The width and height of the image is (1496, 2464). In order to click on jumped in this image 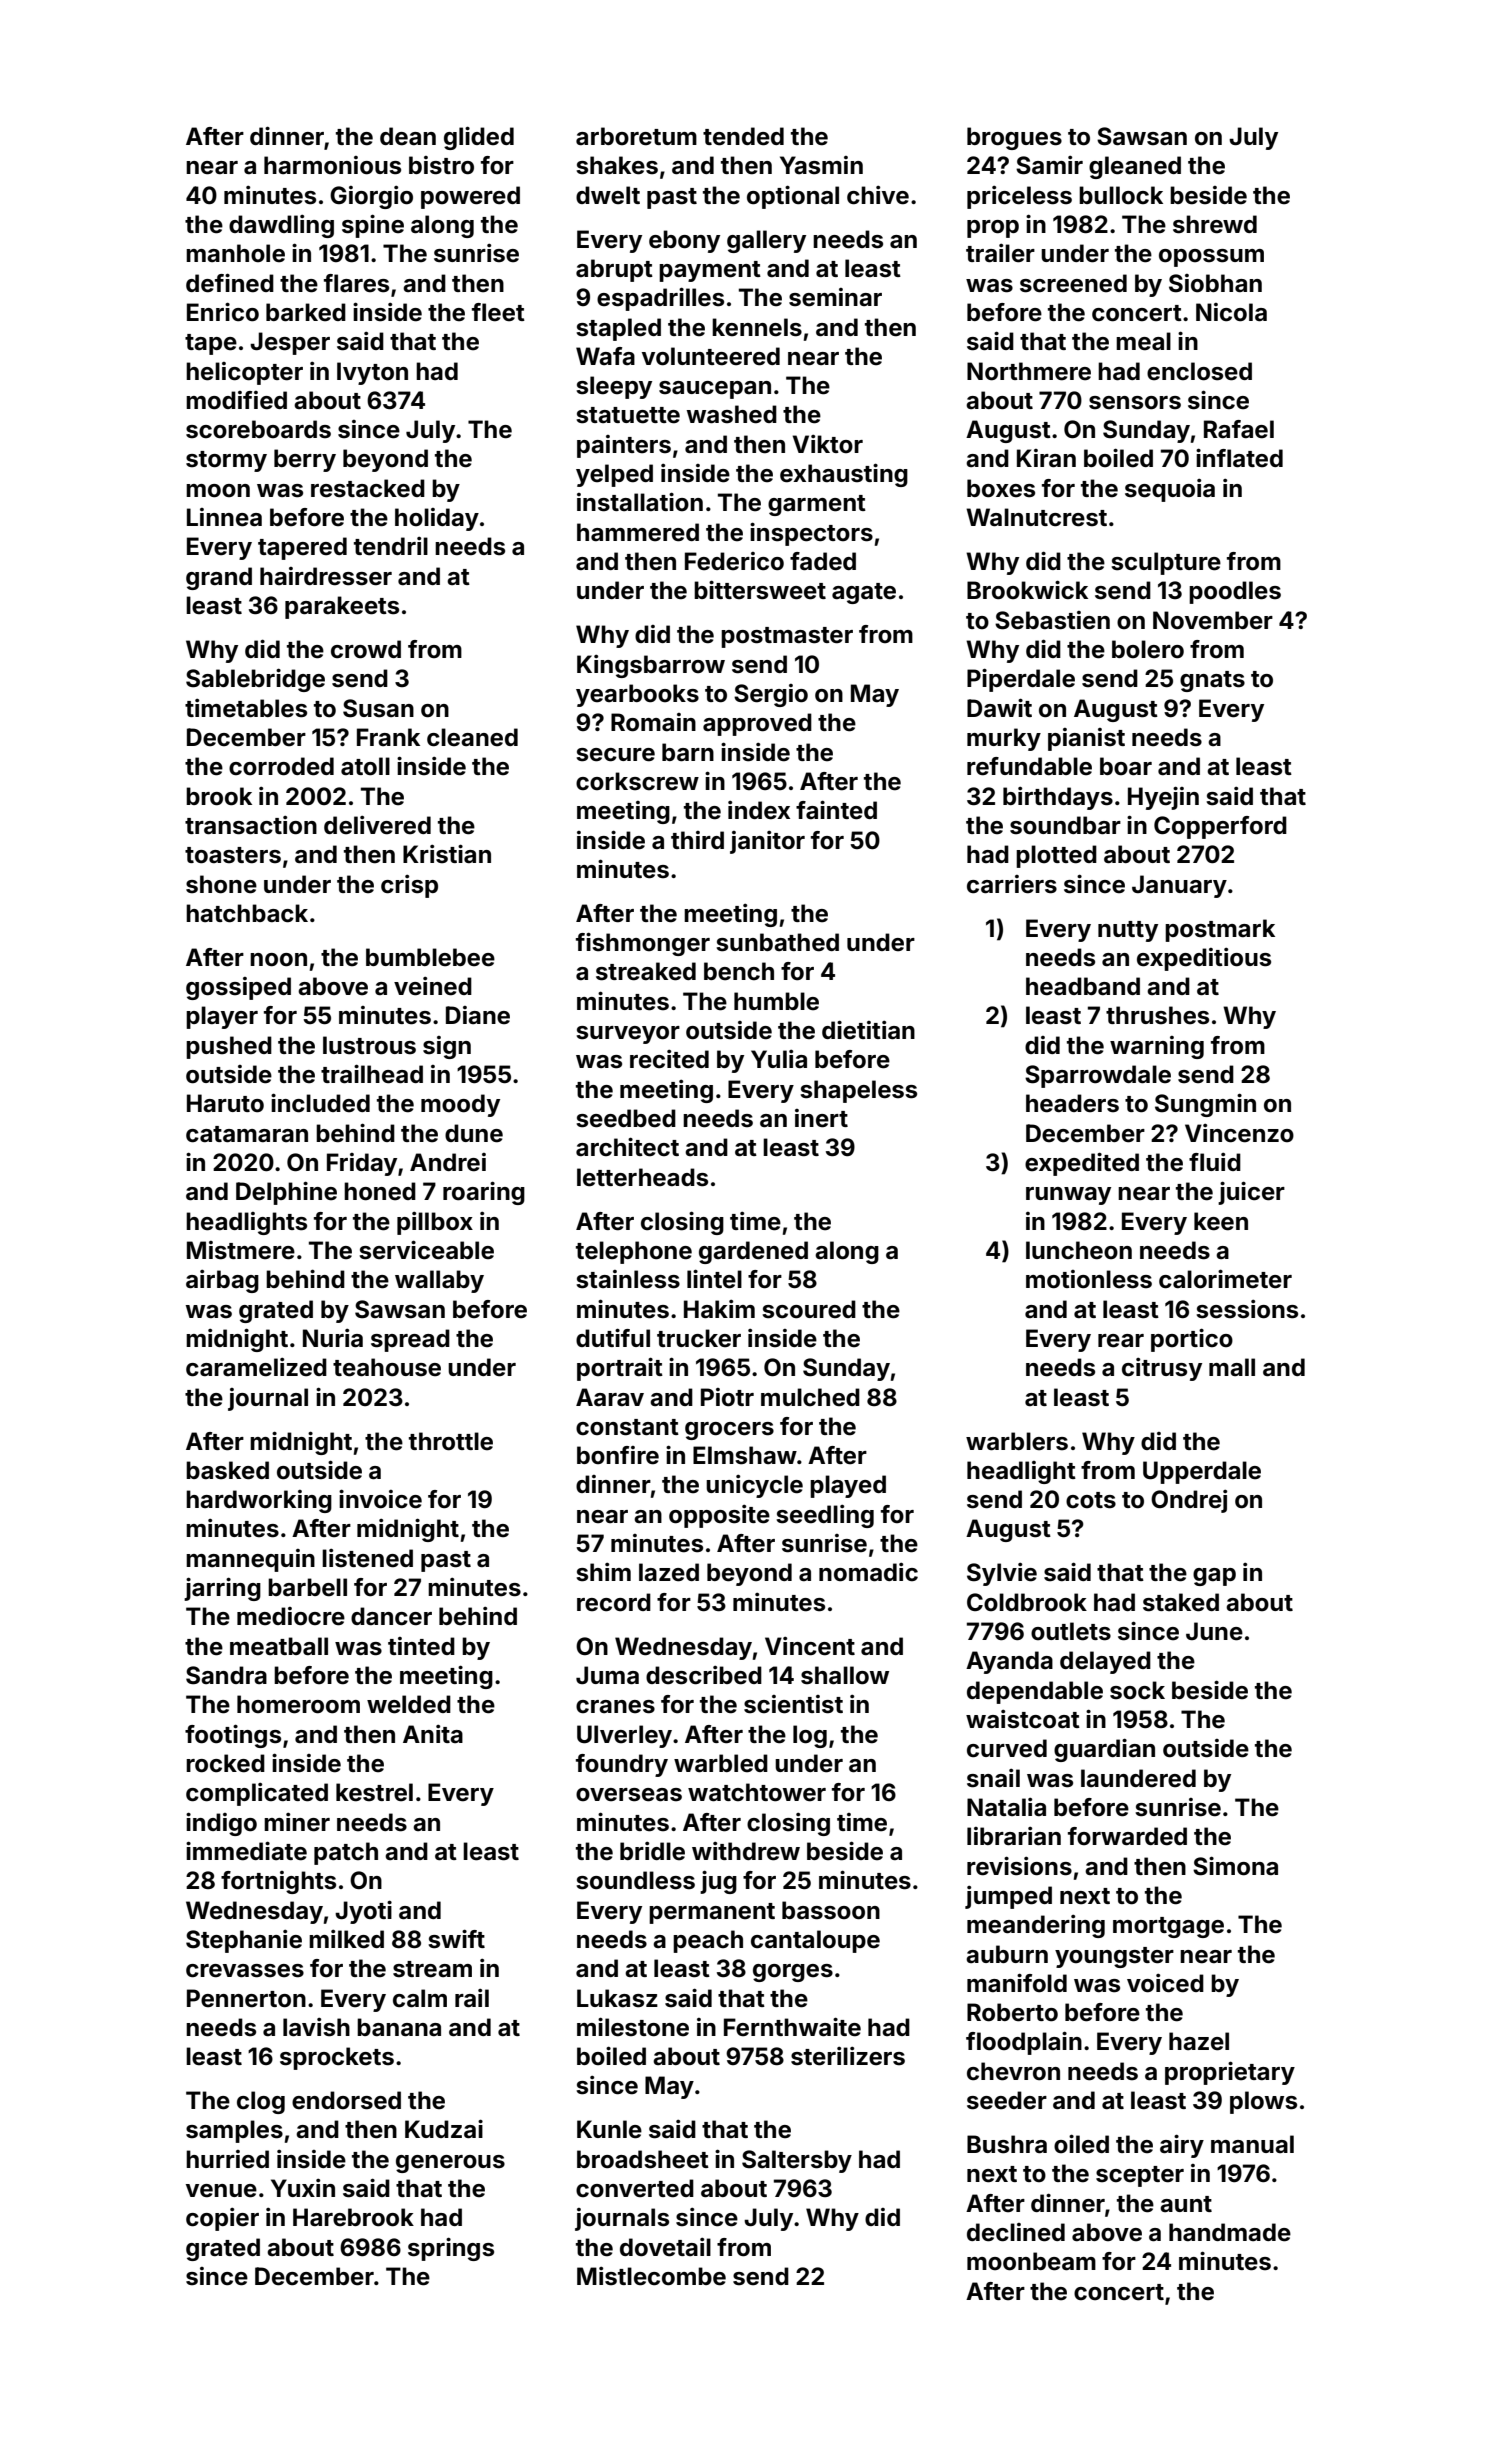, I will do `click(1008, 1897)`.
